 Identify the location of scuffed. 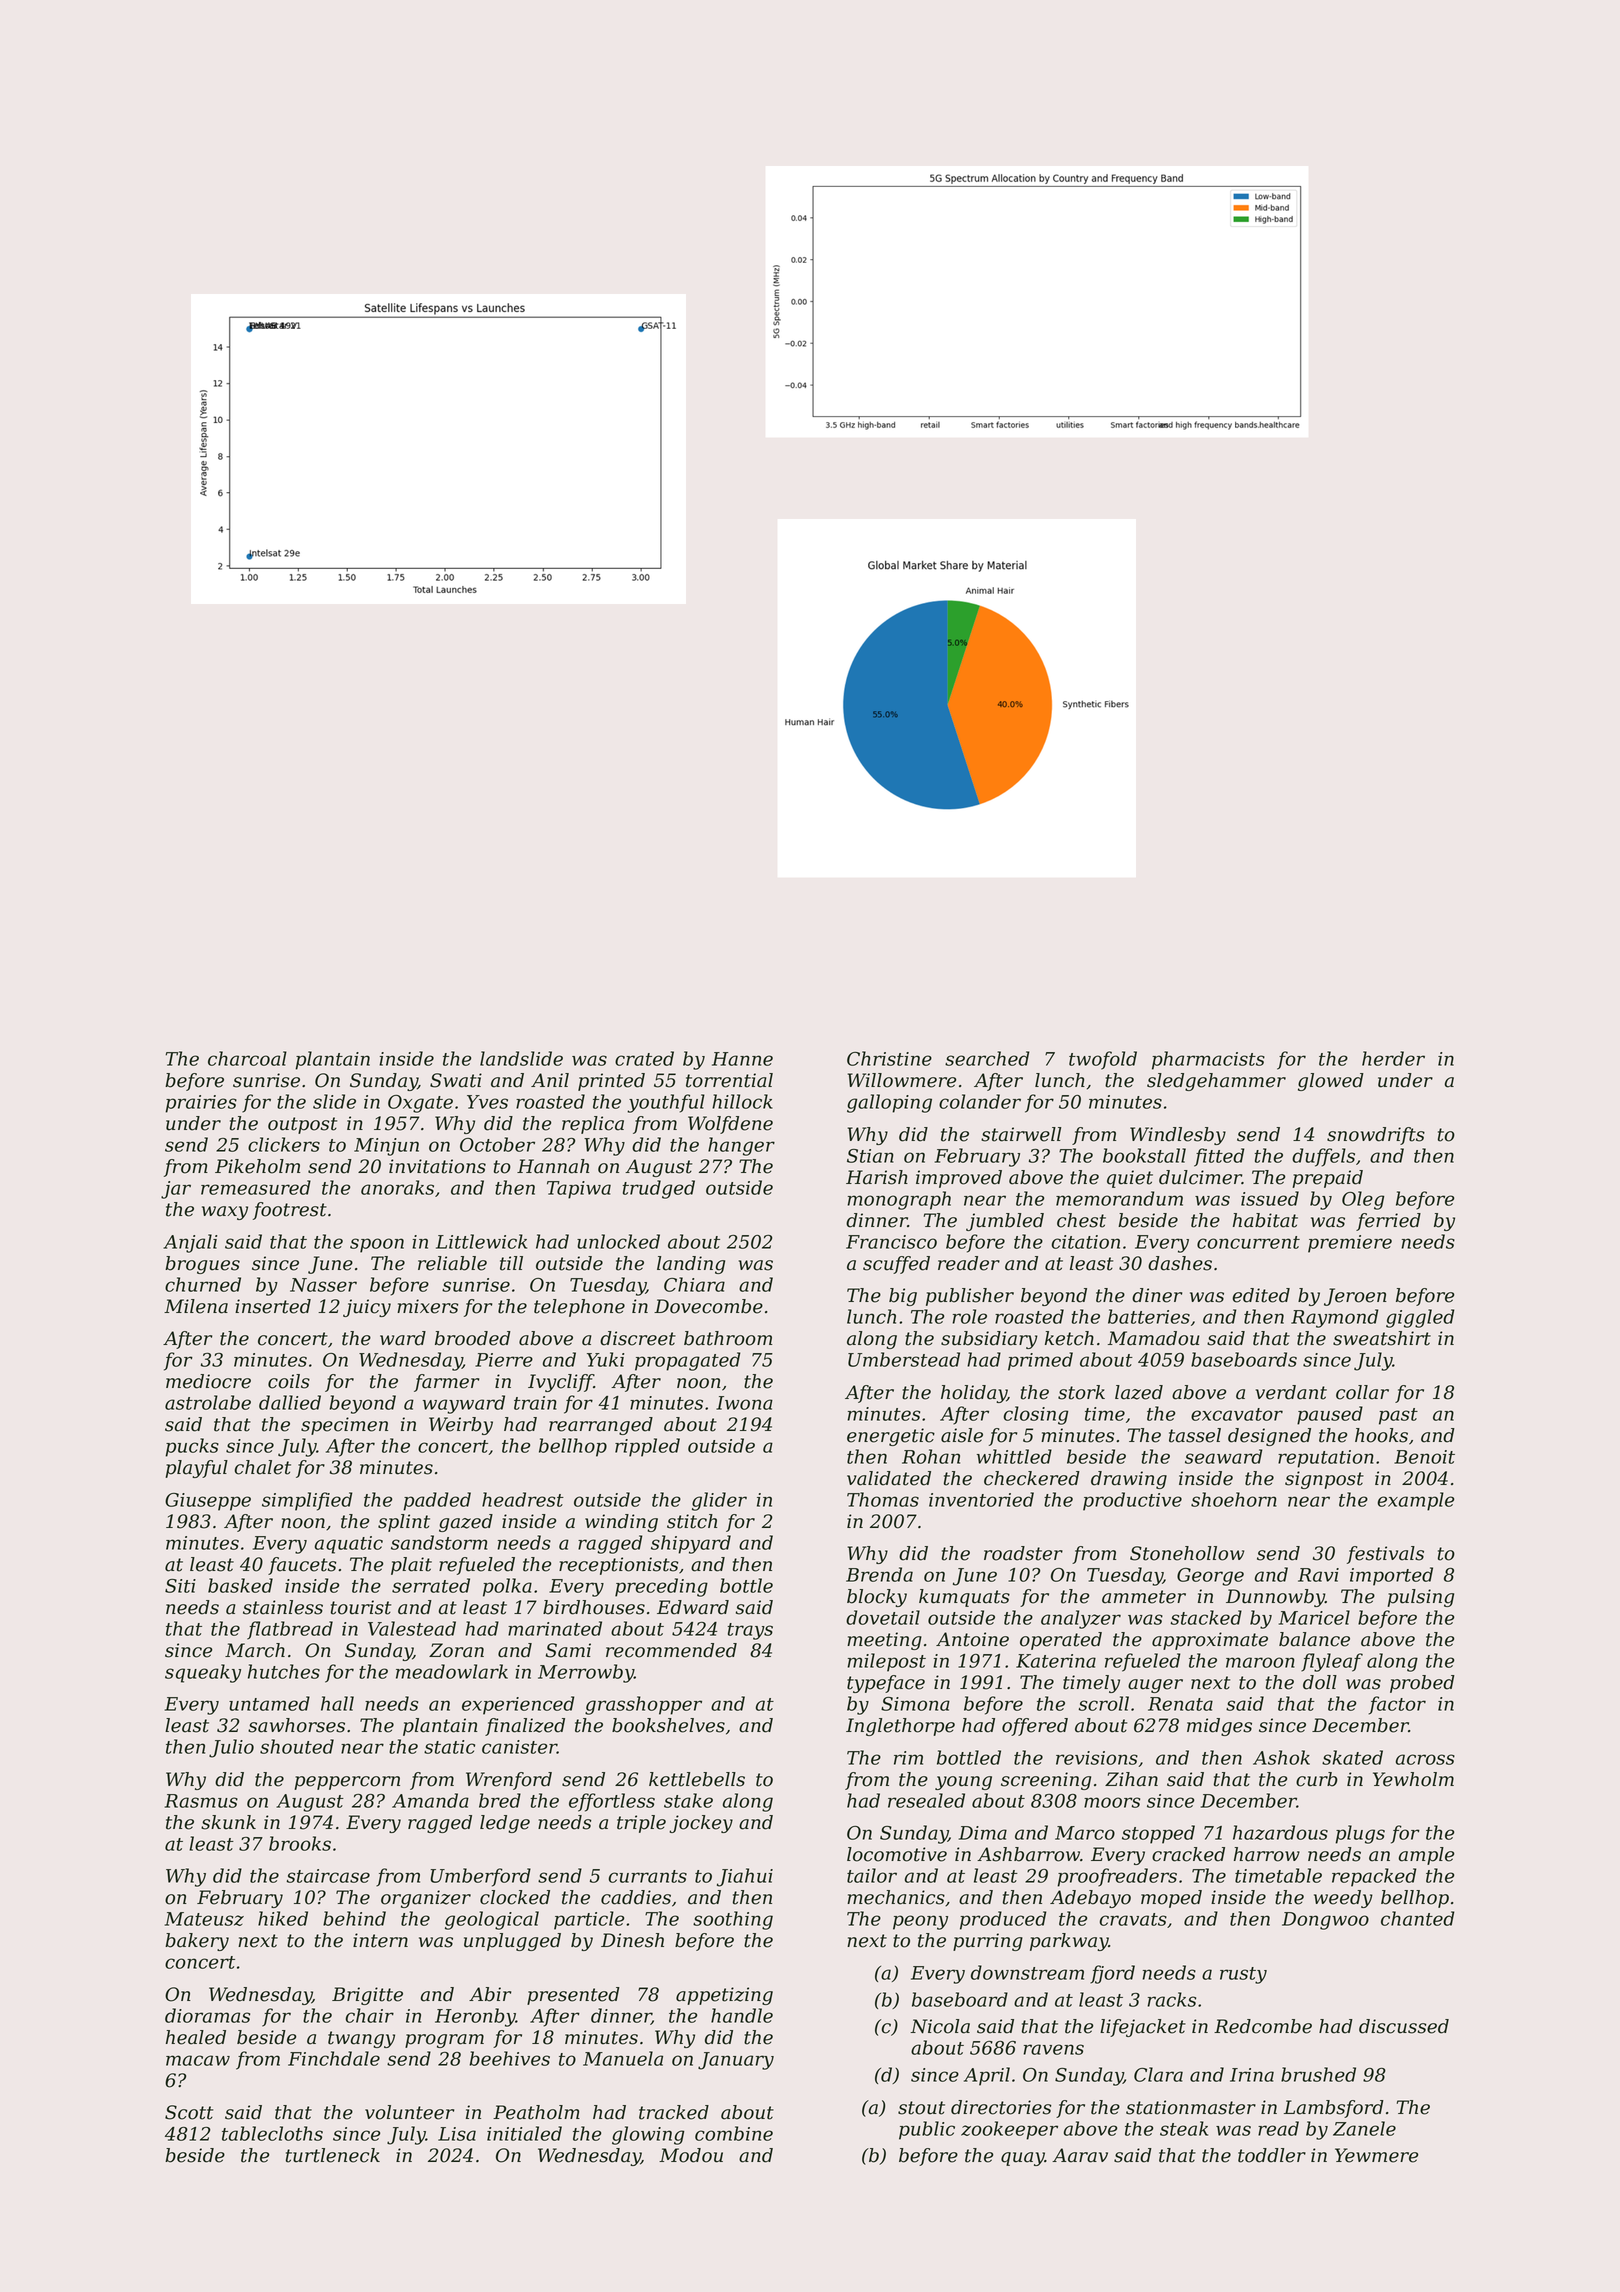
(896, 1265).
